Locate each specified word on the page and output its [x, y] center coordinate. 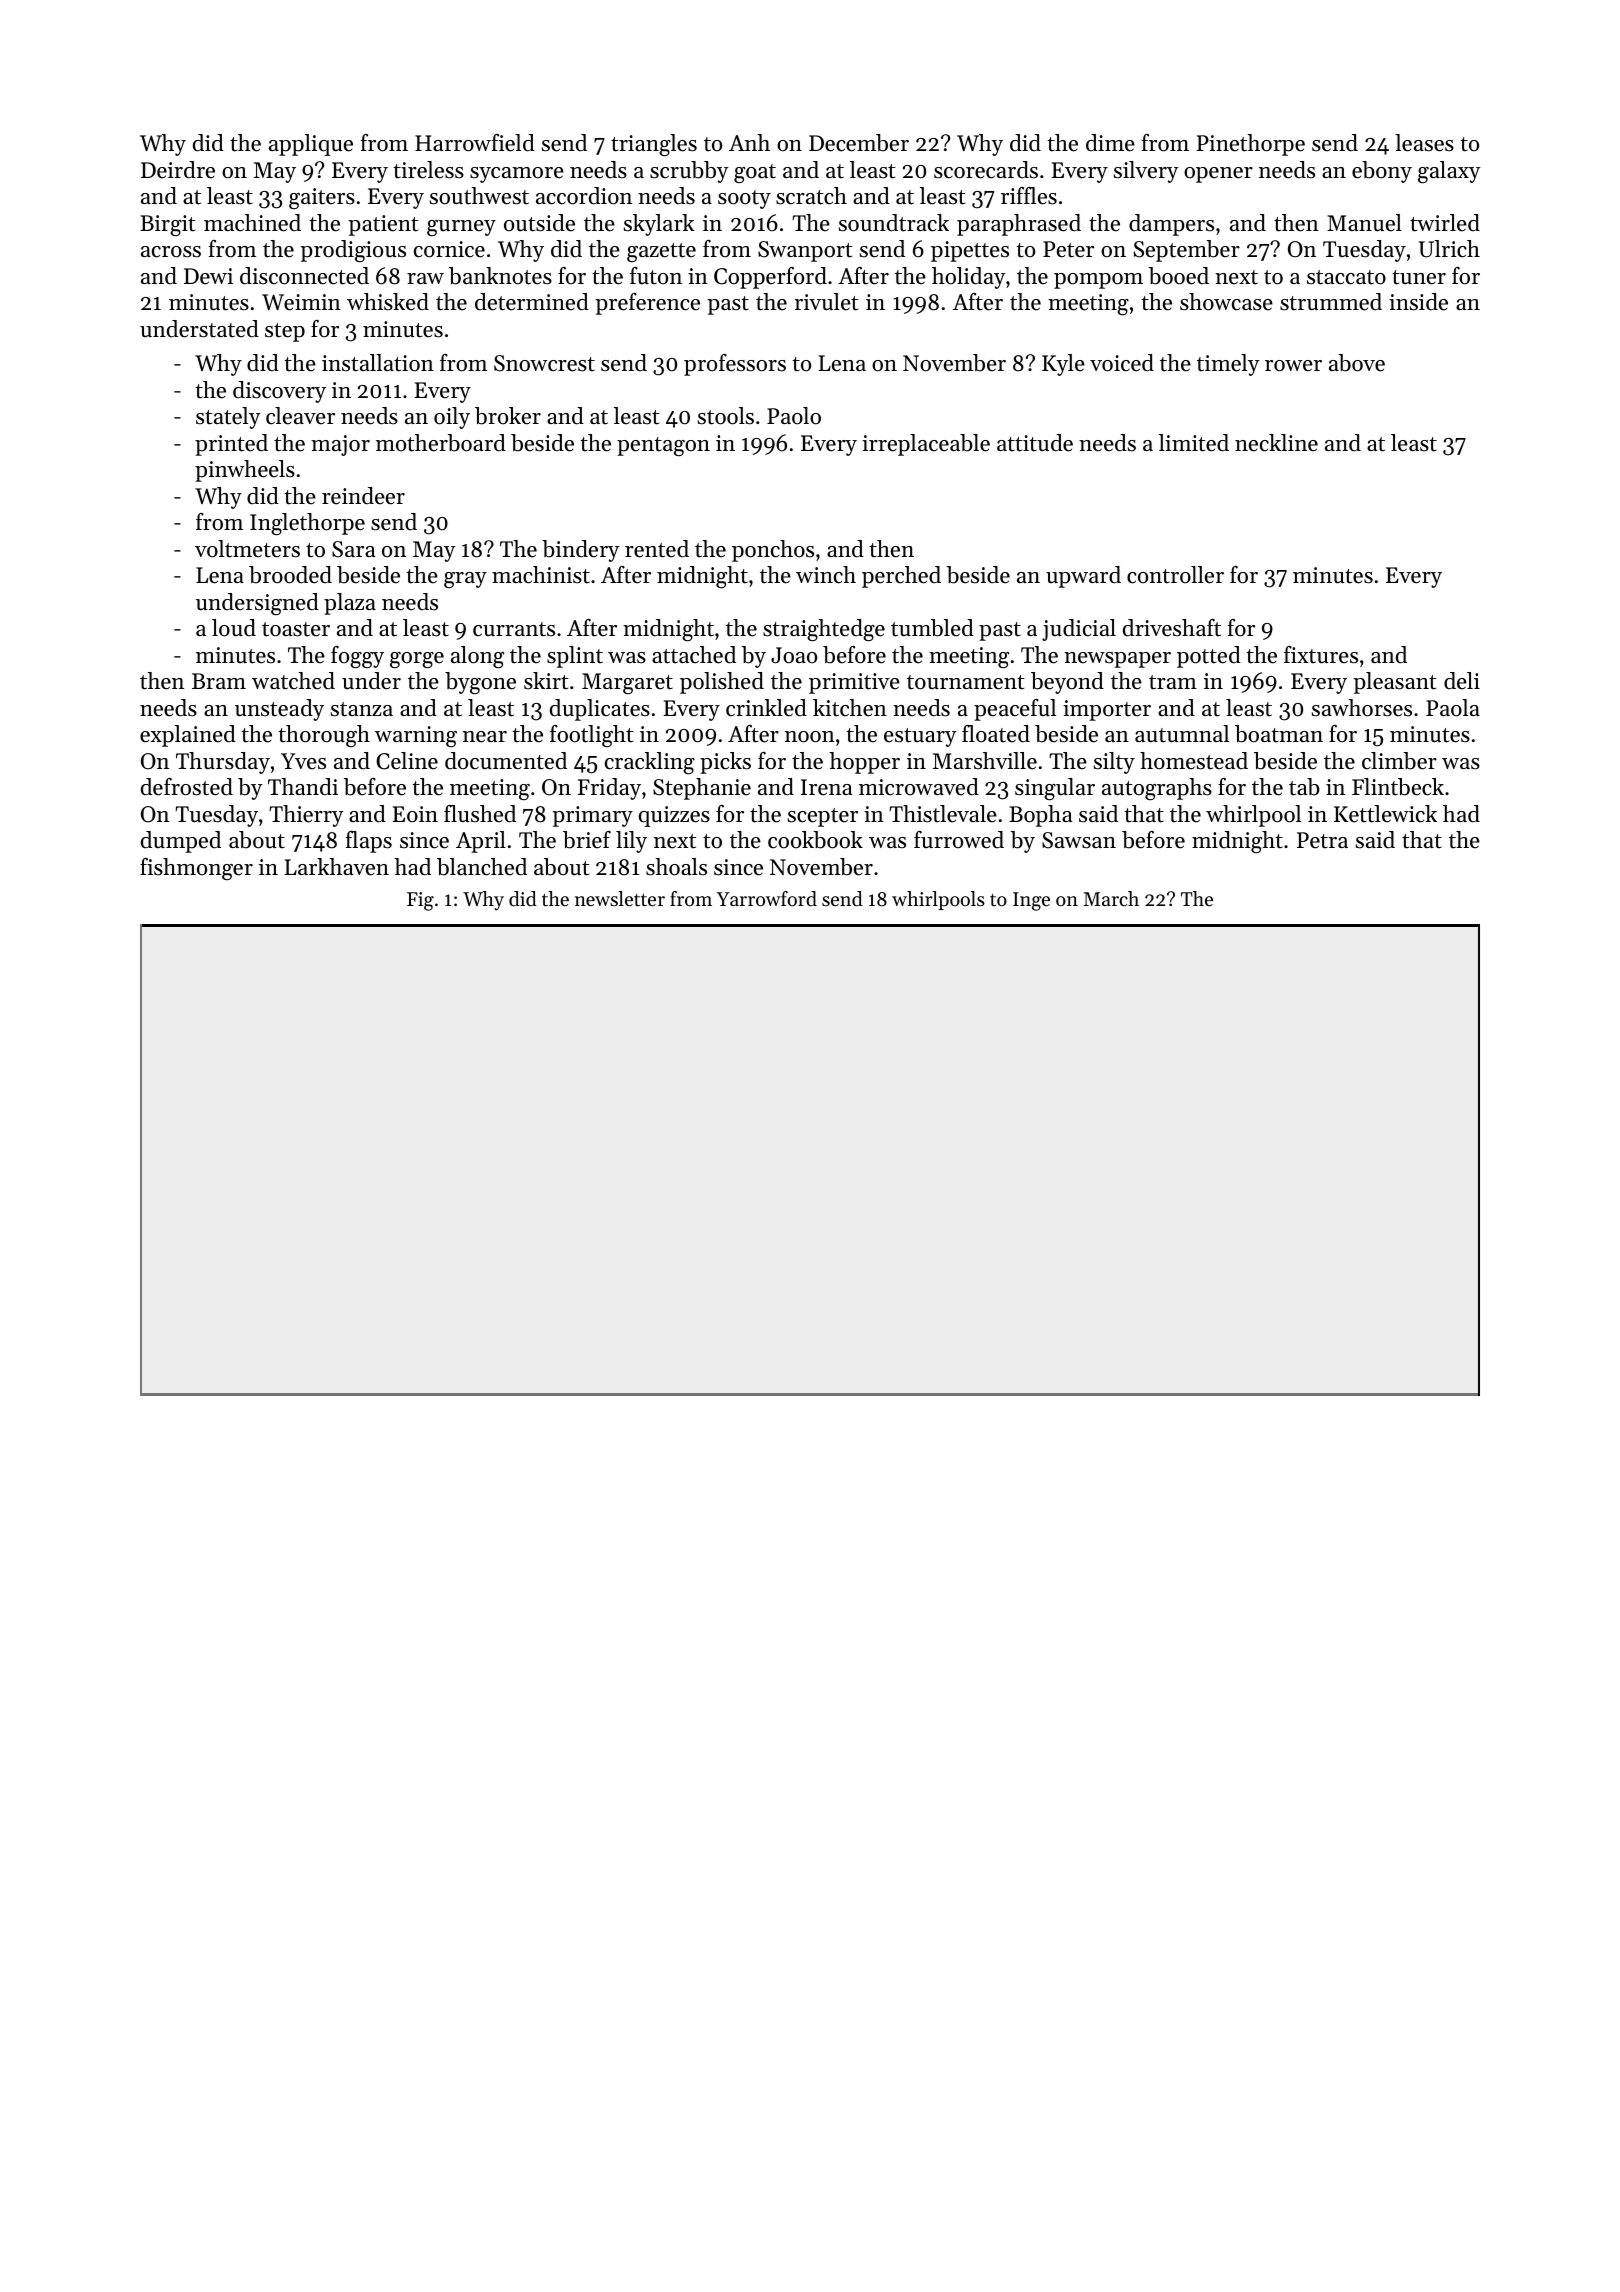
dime [1110, 143]
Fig [420, 901]
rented [657, 549]
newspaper [1117, 660]
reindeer [363, 496]
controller [1175, 575]
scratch [811, 196]
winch [826, 575]
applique [311, 145]
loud [234, 628]
